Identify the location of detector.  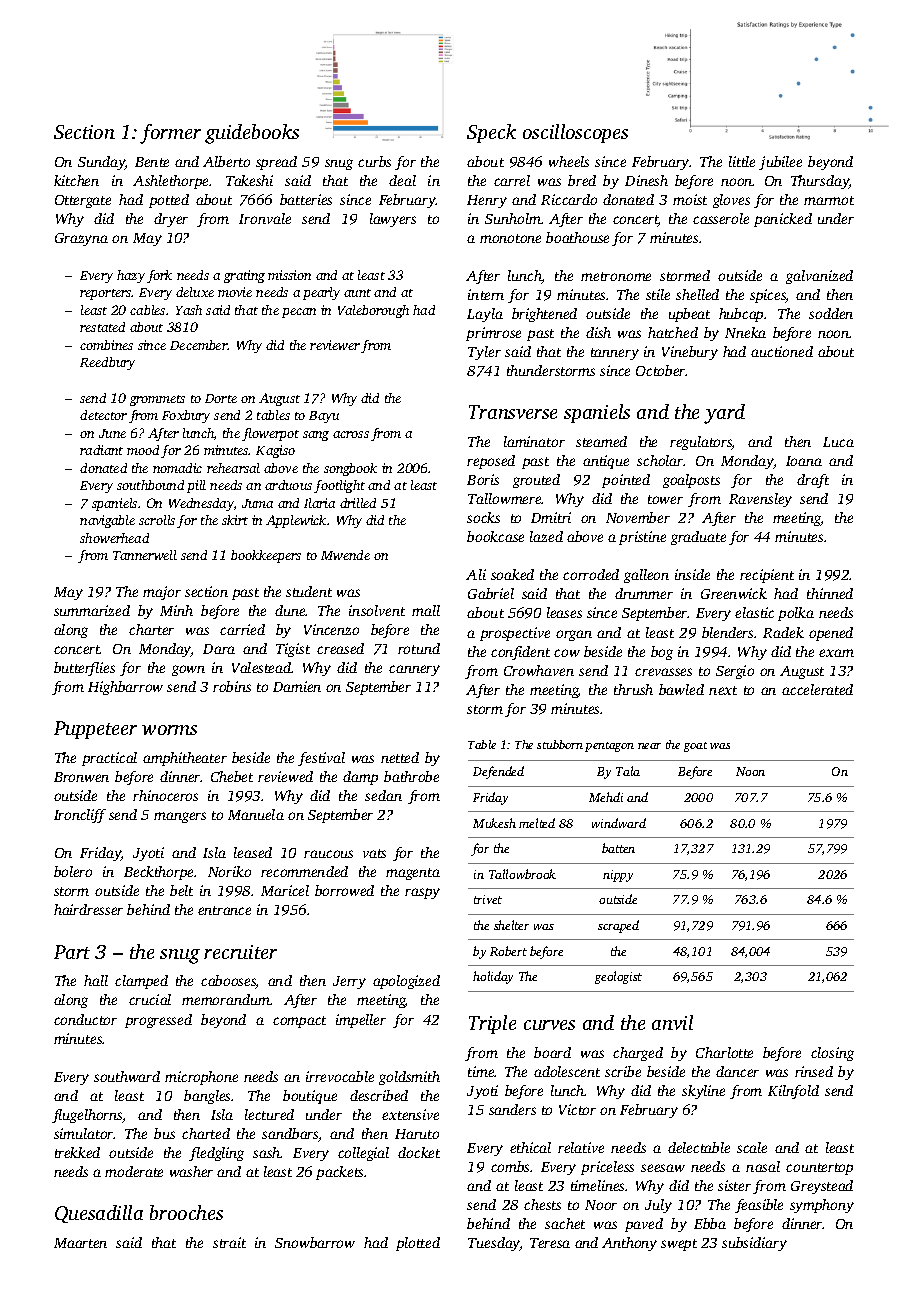
(103, 415).
